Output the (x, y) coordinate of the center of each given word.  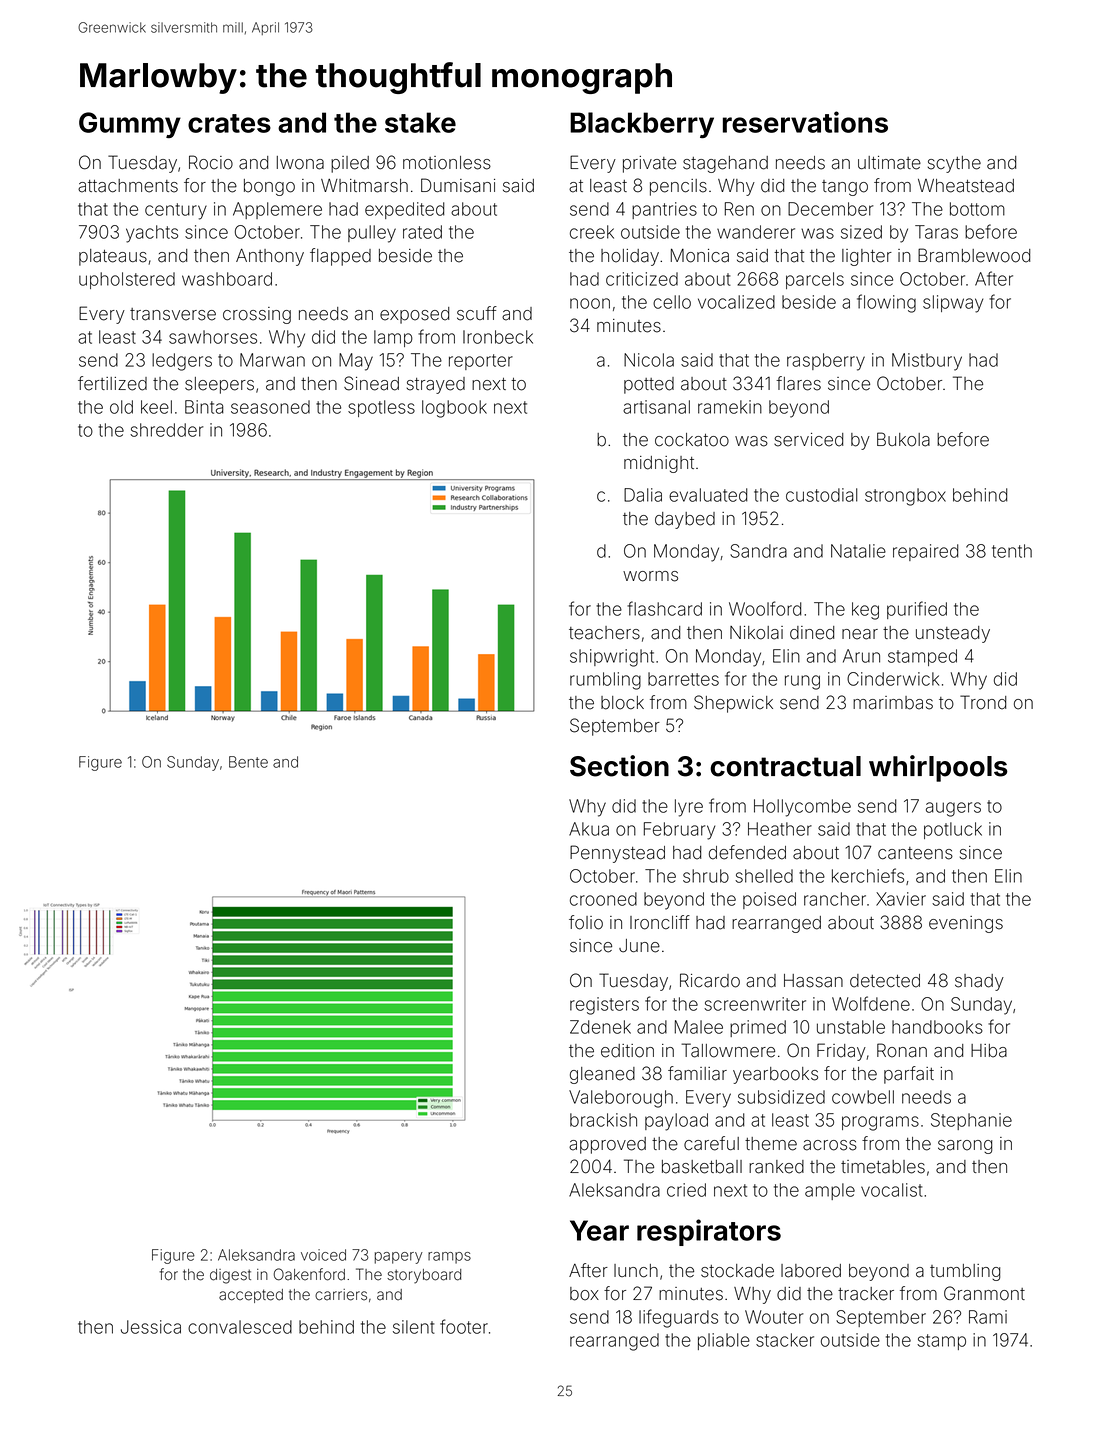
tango (845, 188)
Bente (248, 762)
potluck (953, 830)
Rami (988, 1317)
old (121, 407)
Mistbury (927, 362)
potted (649, 385)
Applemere (277, 210)
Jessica (151, 1327)
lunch (636, 1271)
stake (420, 122)
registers (604, 1006)
